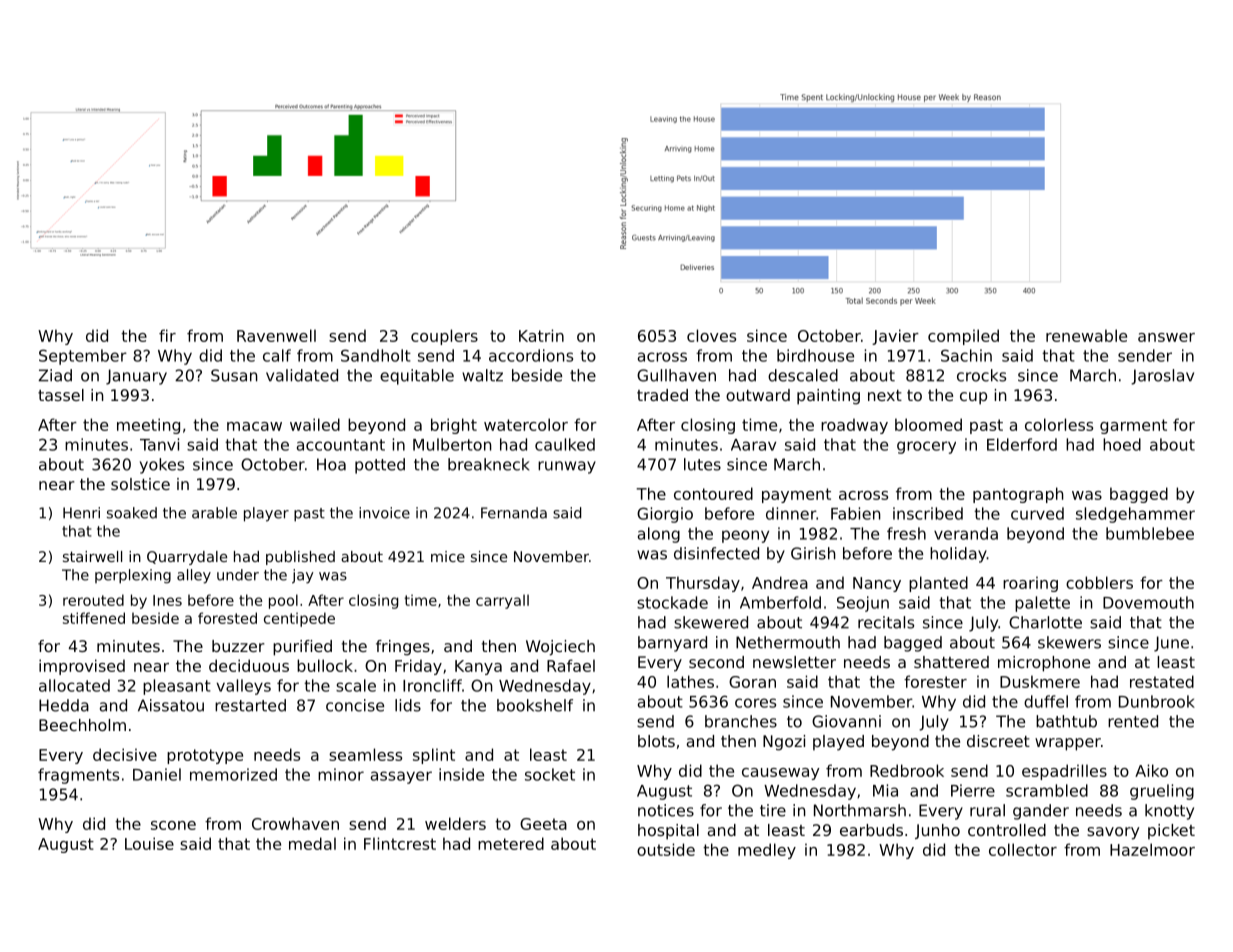 This screenshot has width=1233, height=952. What do you see at coordinates (444, 337) in the screenshot?
I see `couplers` at bounding box center [444, 337].
